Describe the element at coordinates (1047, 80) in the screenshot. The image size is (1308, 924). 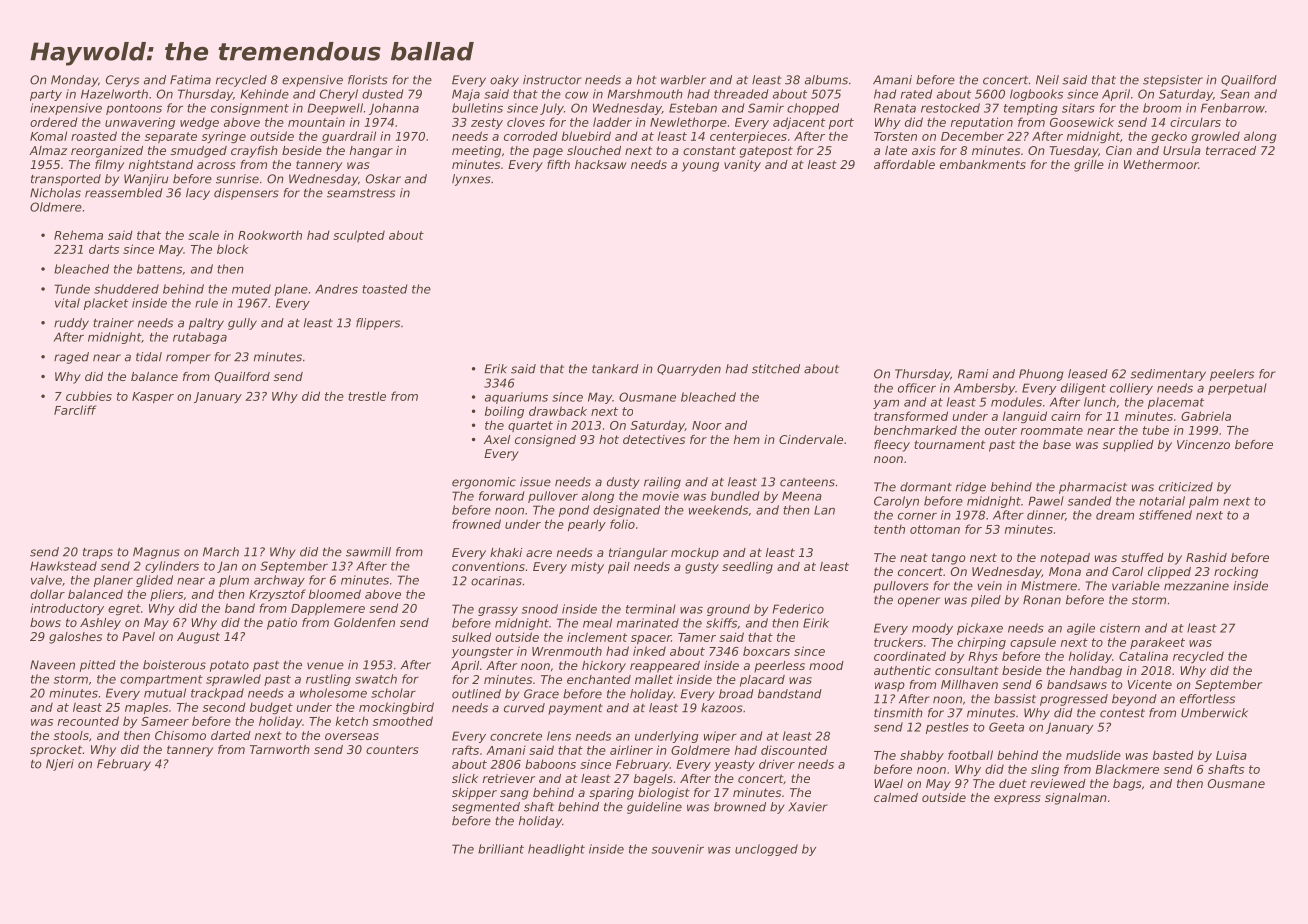
I see `Neil` at that location.
